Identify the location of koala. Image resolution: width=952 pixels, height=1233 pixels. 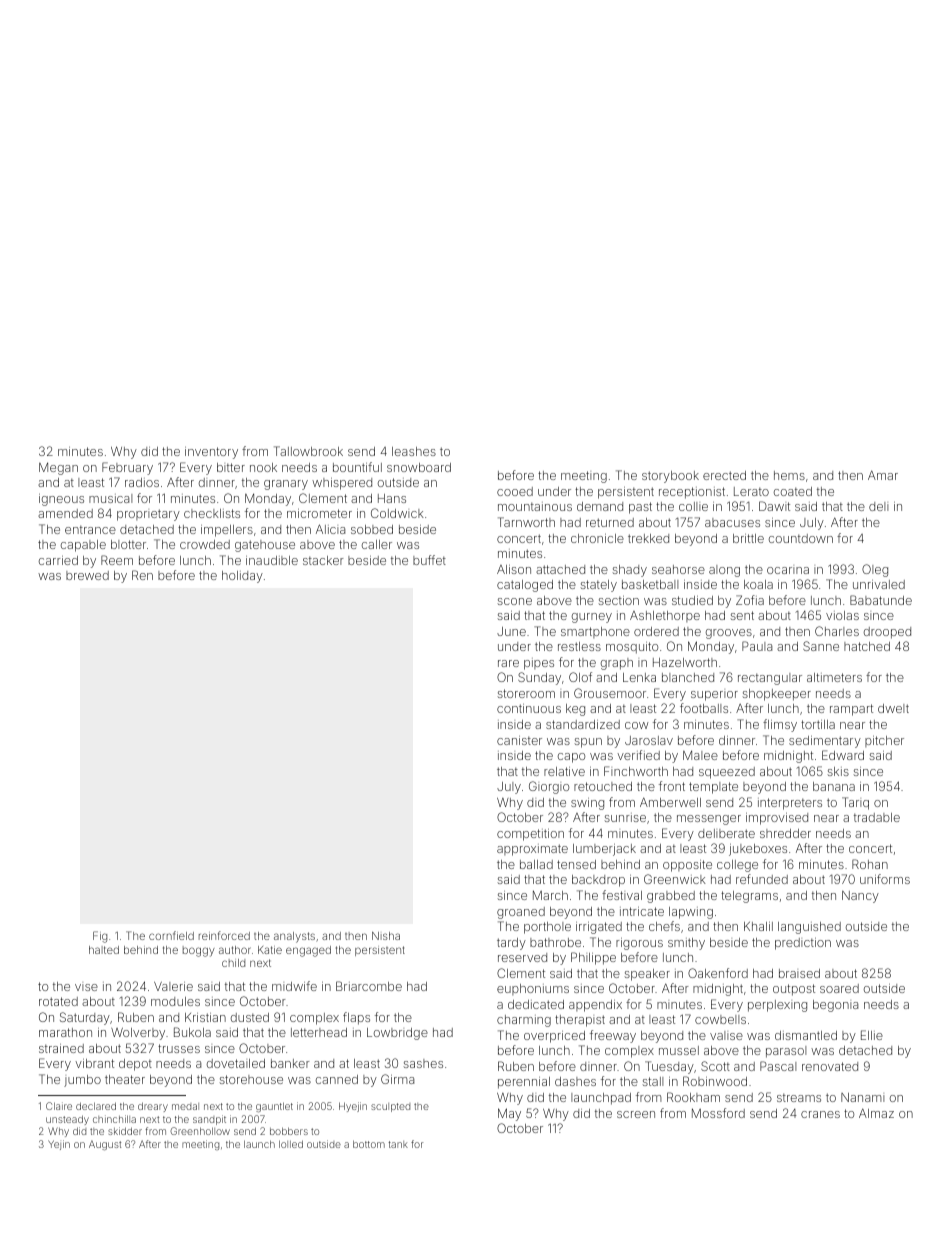
(758, 584).
